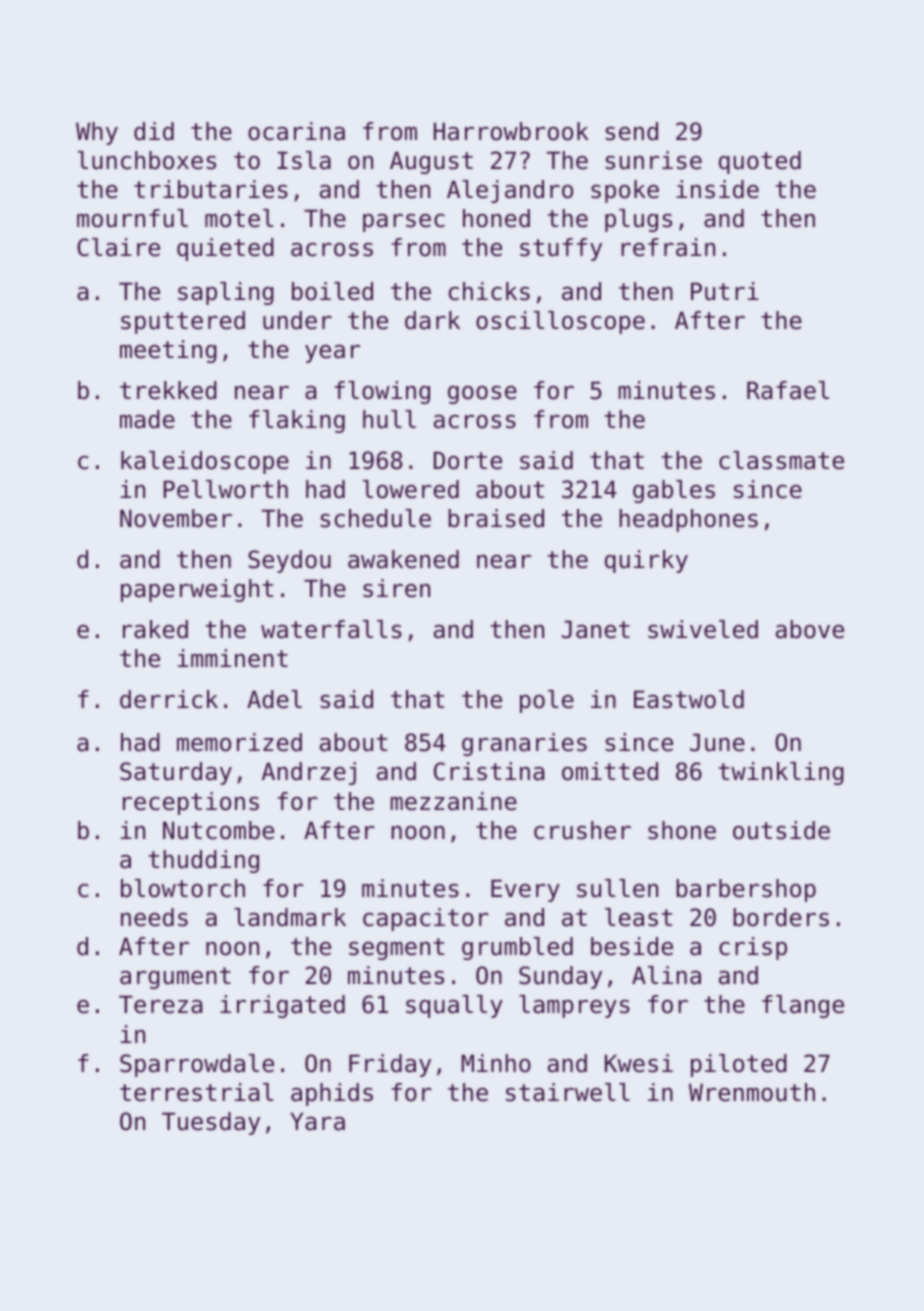  What do you see at coordinates (97, 133) in the screenshot?
I see `Why` at bounding box center [97, 133].
